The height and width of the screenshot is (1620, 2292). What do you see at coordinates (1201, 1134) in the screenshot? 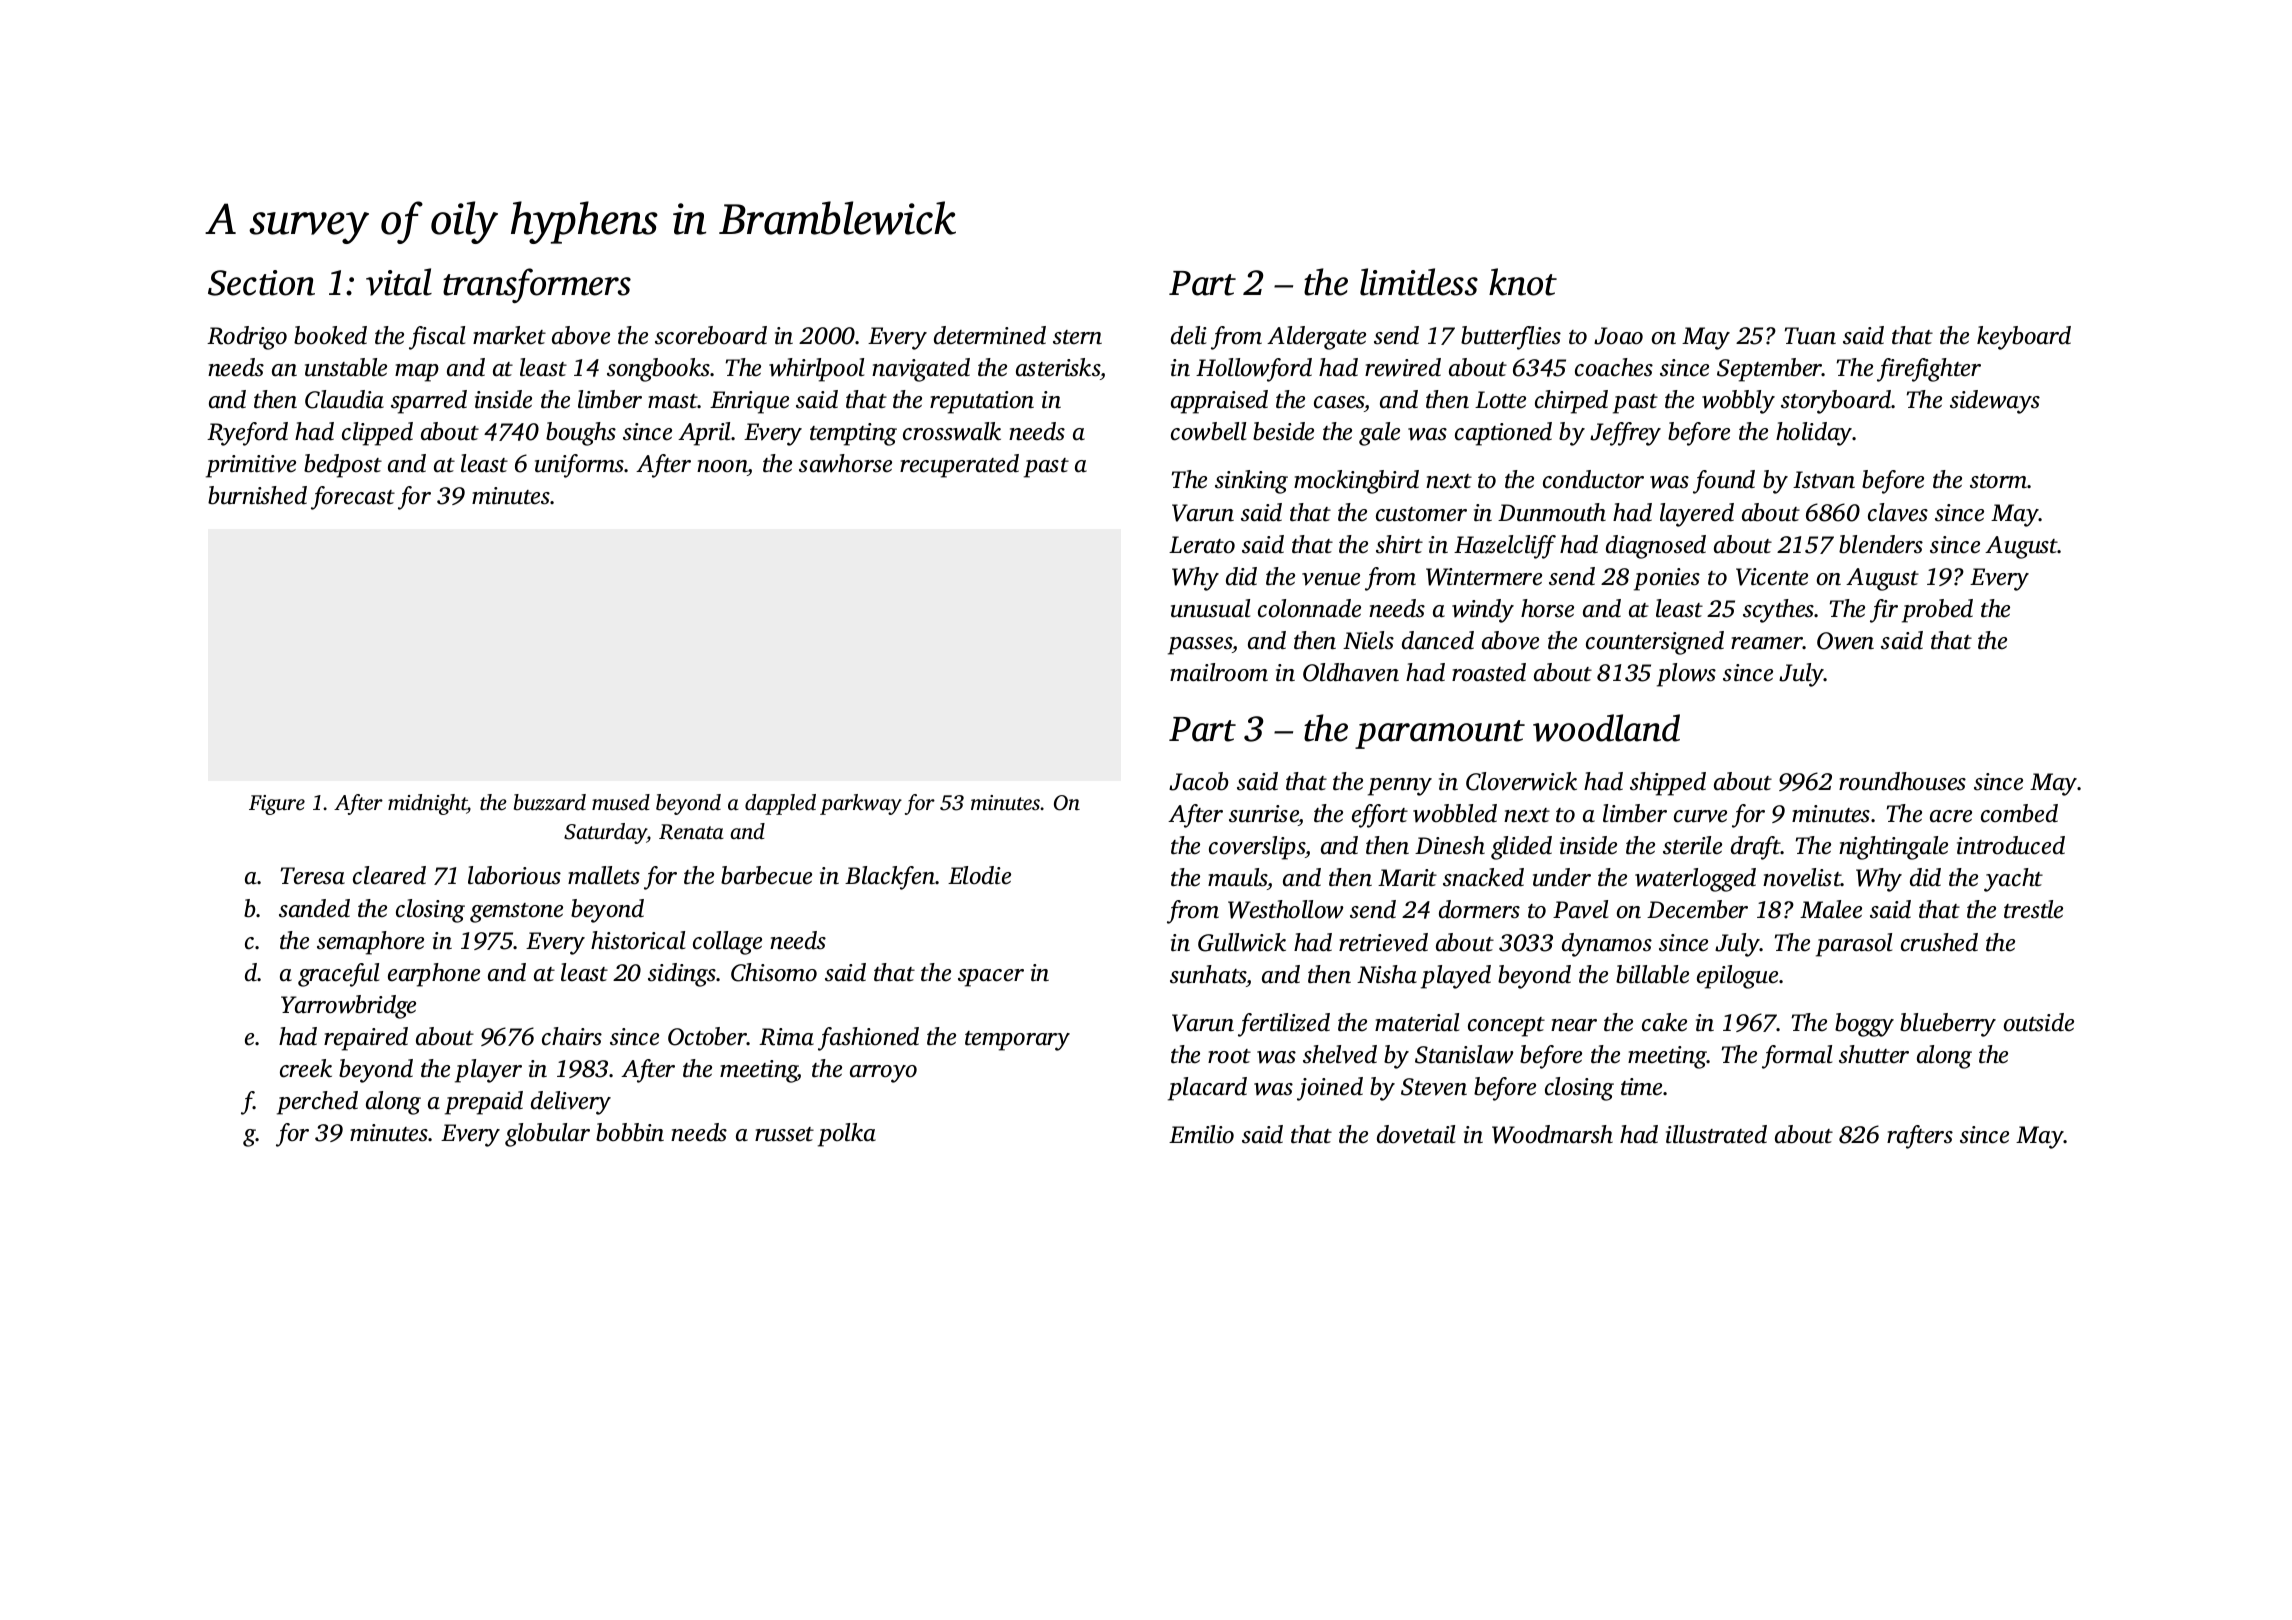
I see `Emilio` at bounding box center [1201, 1134].
